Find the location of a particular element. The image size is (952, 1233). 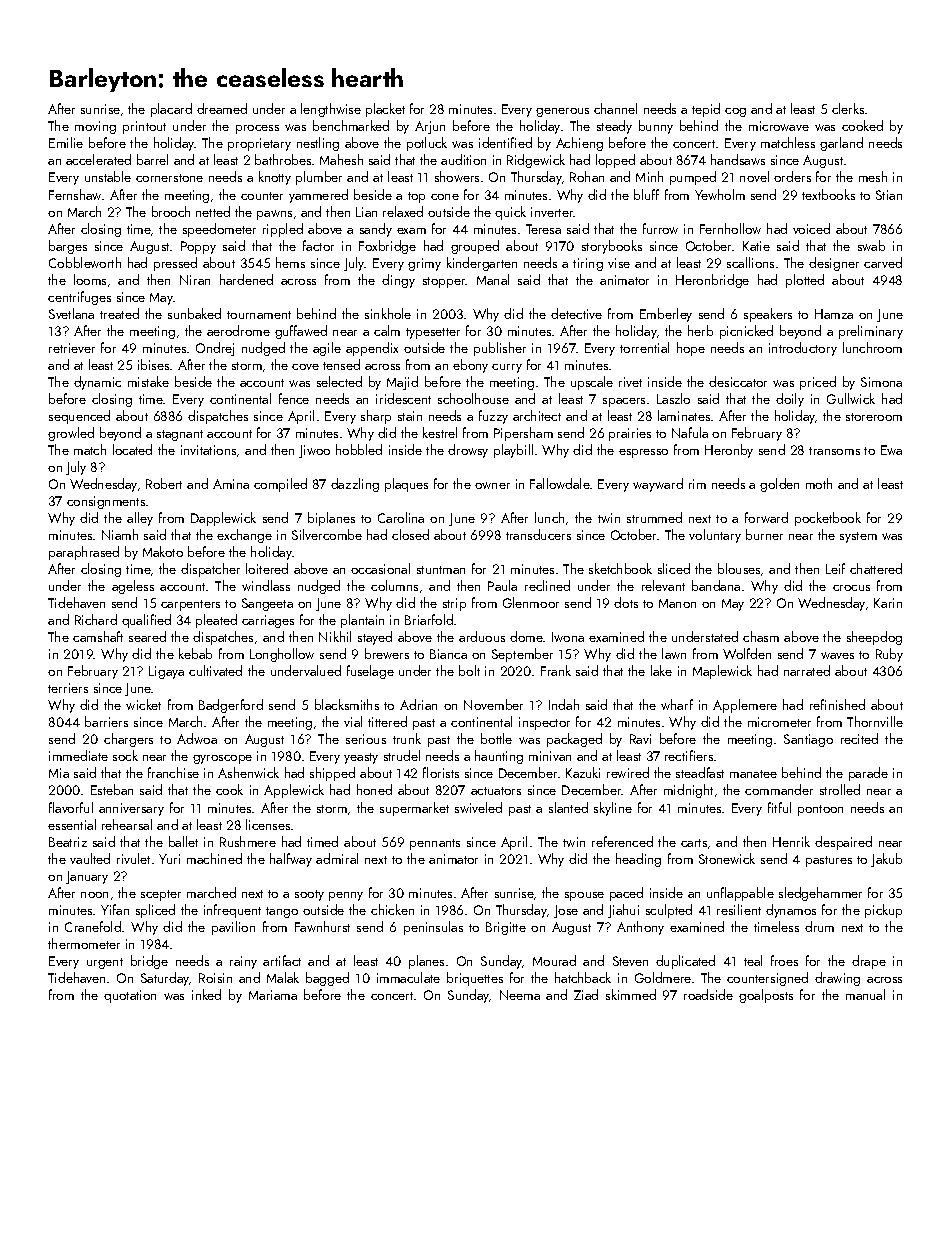

introductory is located at coordinates (803, 349).
